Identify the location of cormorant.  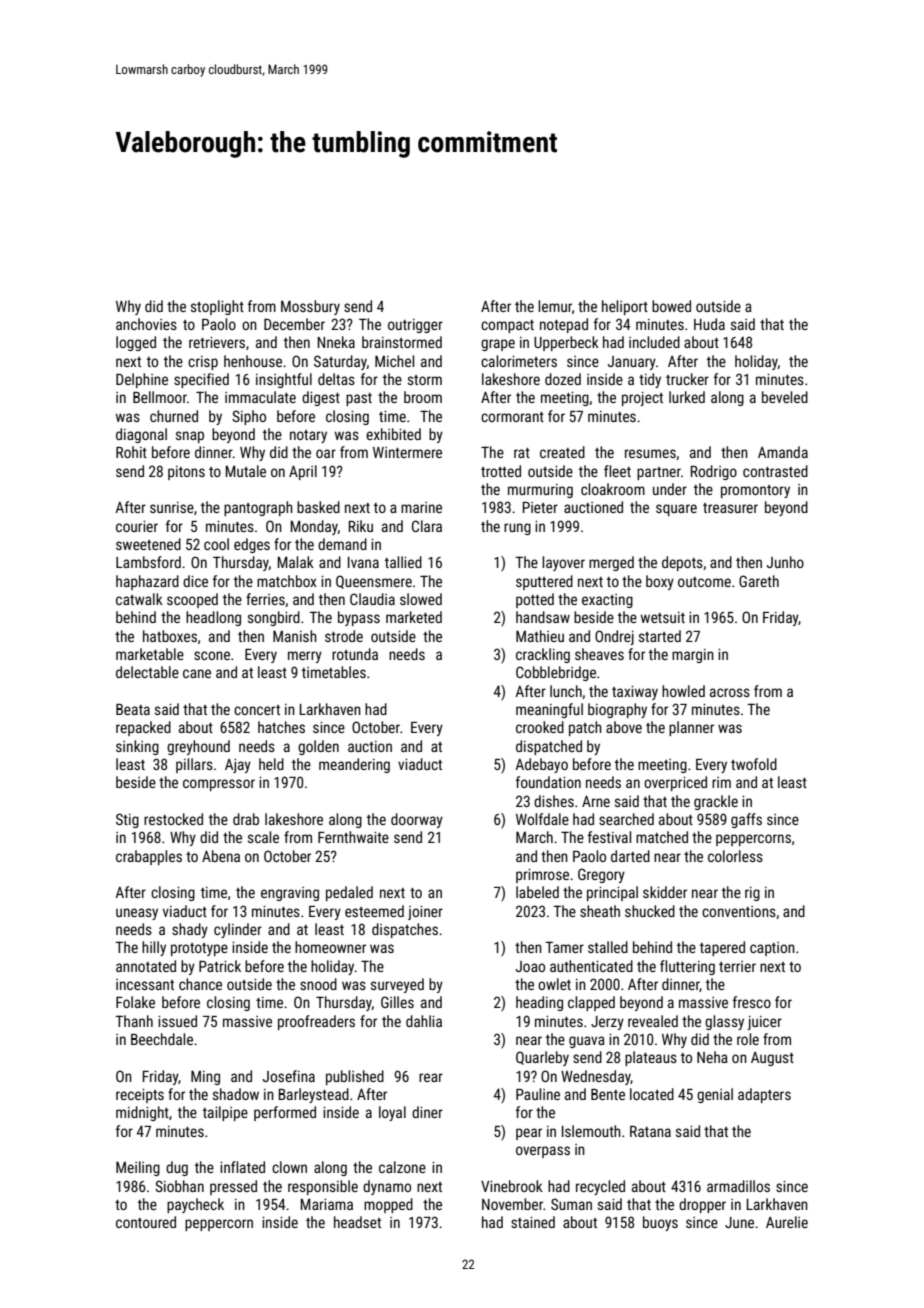
(512, 417).
